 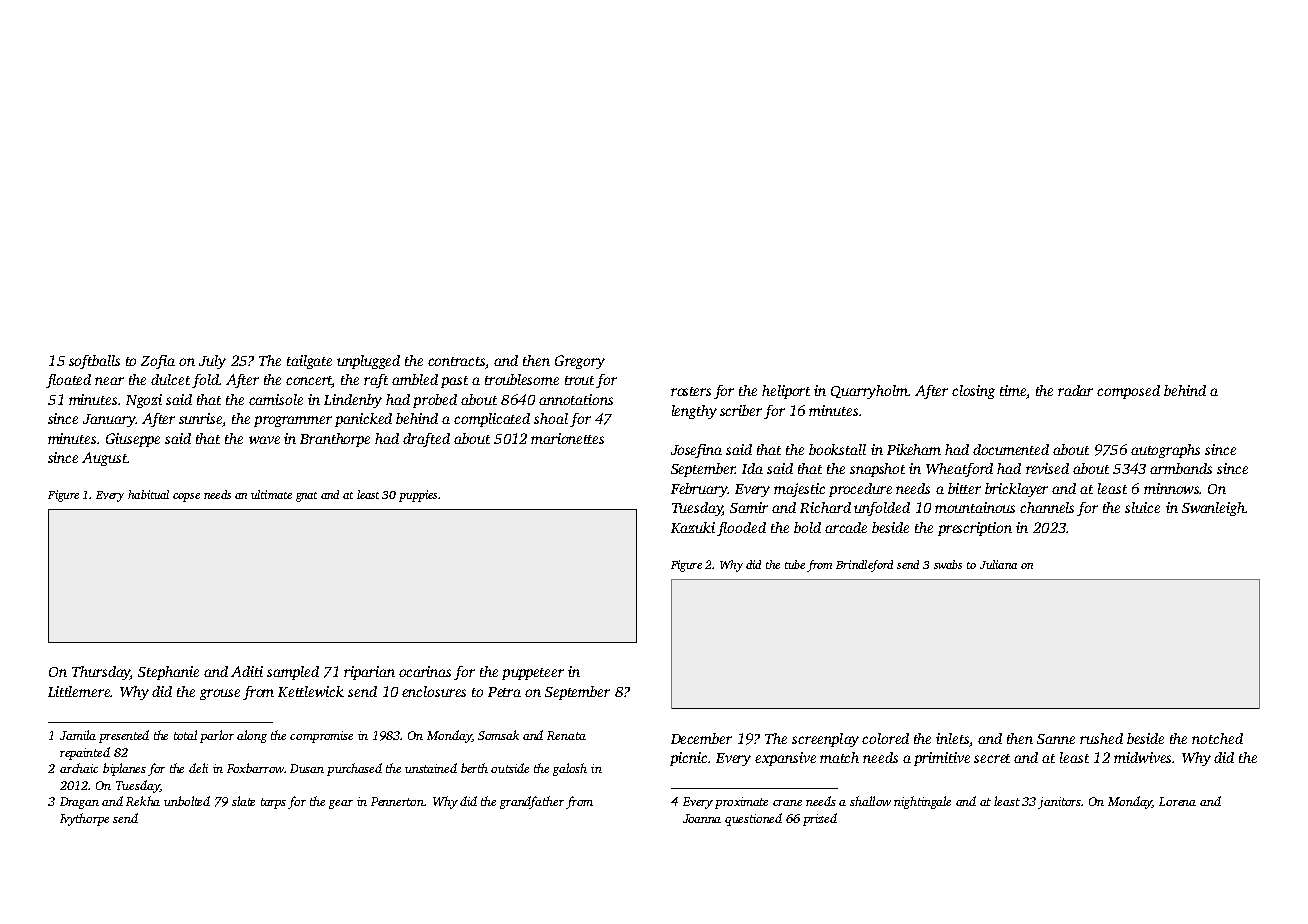 What do you see at coordinates (914, 449) in the page?
I see `Pikeham` at bounding box center [914, 449].
